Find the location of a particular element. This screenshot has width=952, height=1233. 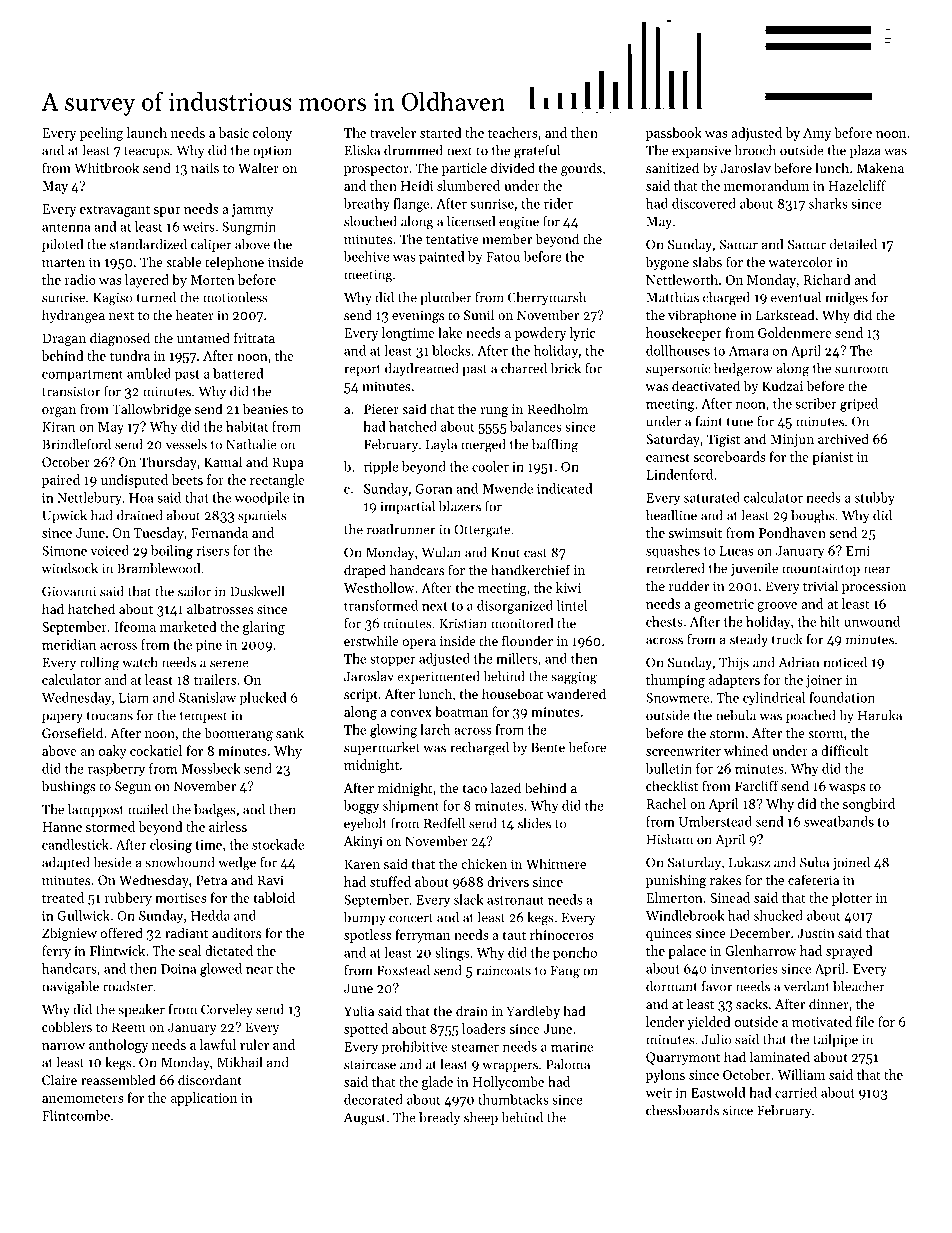

lamppost is located at coordinates (96, 810).
